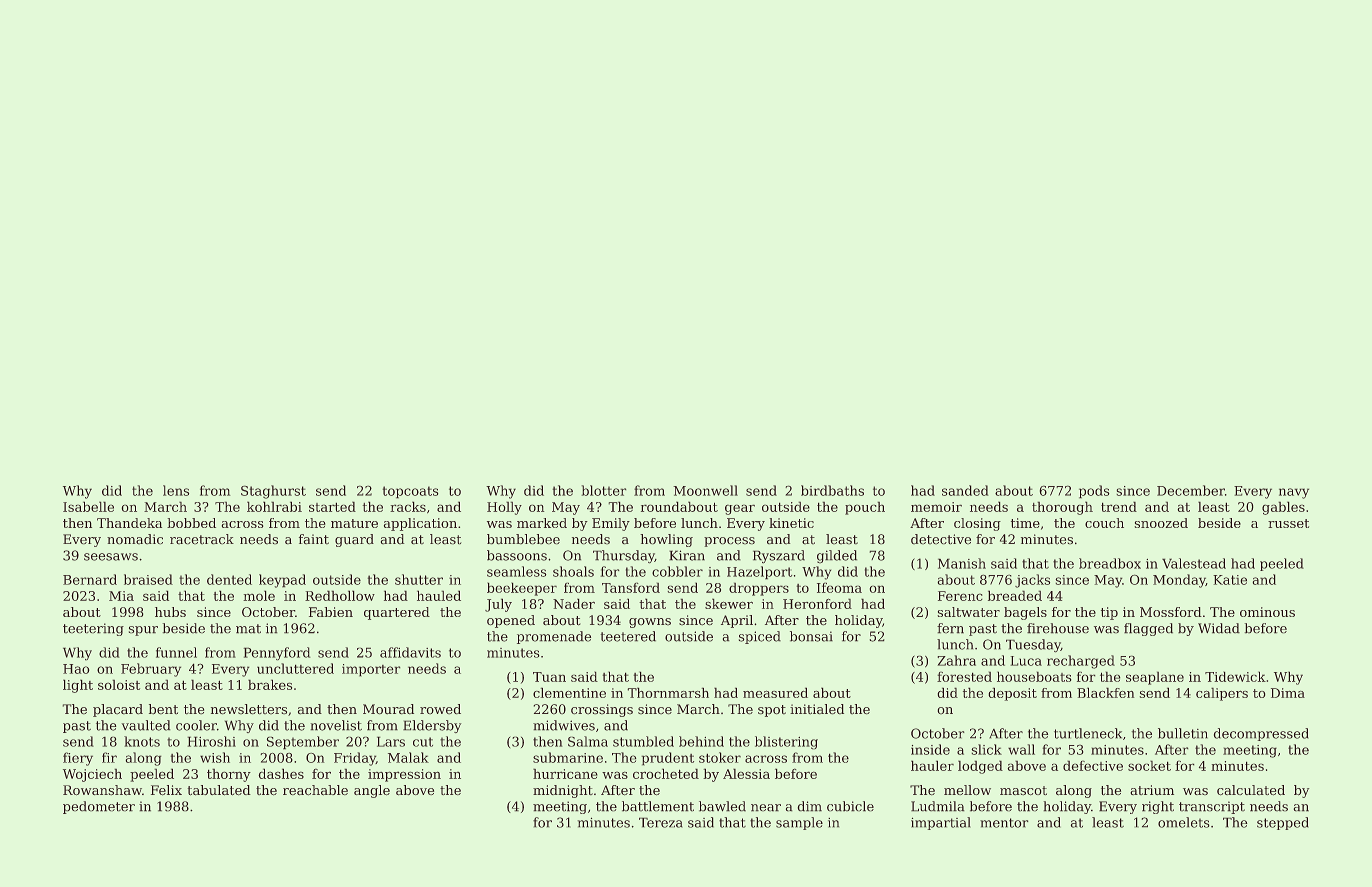 The image size is (1372, 887). Describe the element at coordinates (76, 669) in the document. I see `Hao` at that location.
